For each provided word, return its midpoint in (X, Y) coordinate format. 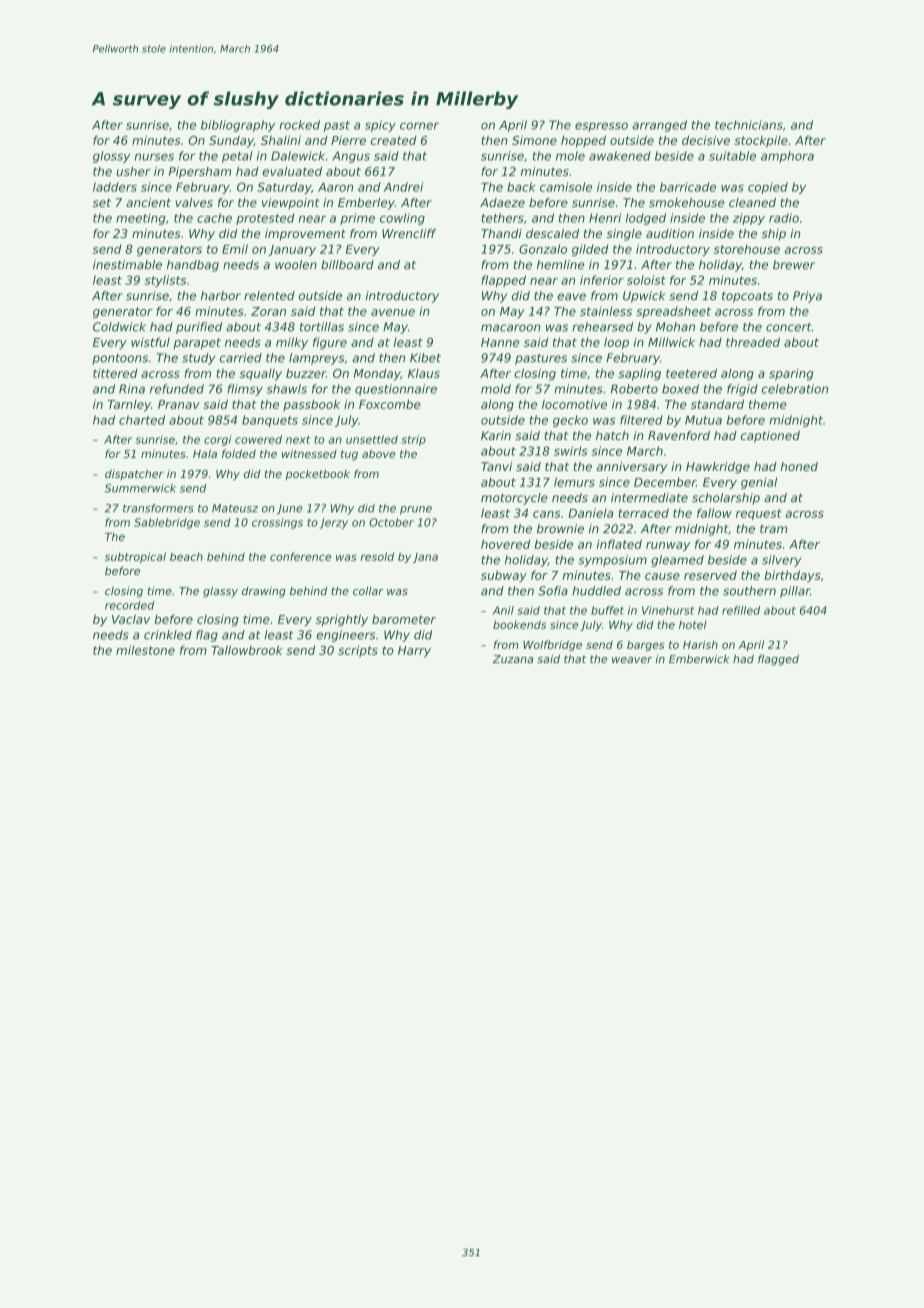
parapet (197, 343)
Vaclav (131, 619)
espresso (601, 127)
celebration (795, 389)
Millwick (671, 342)
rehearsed (602, 327)
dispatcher (134, 474)
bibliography (238, 126)
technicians (749, 125)
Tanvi (496, 466)
